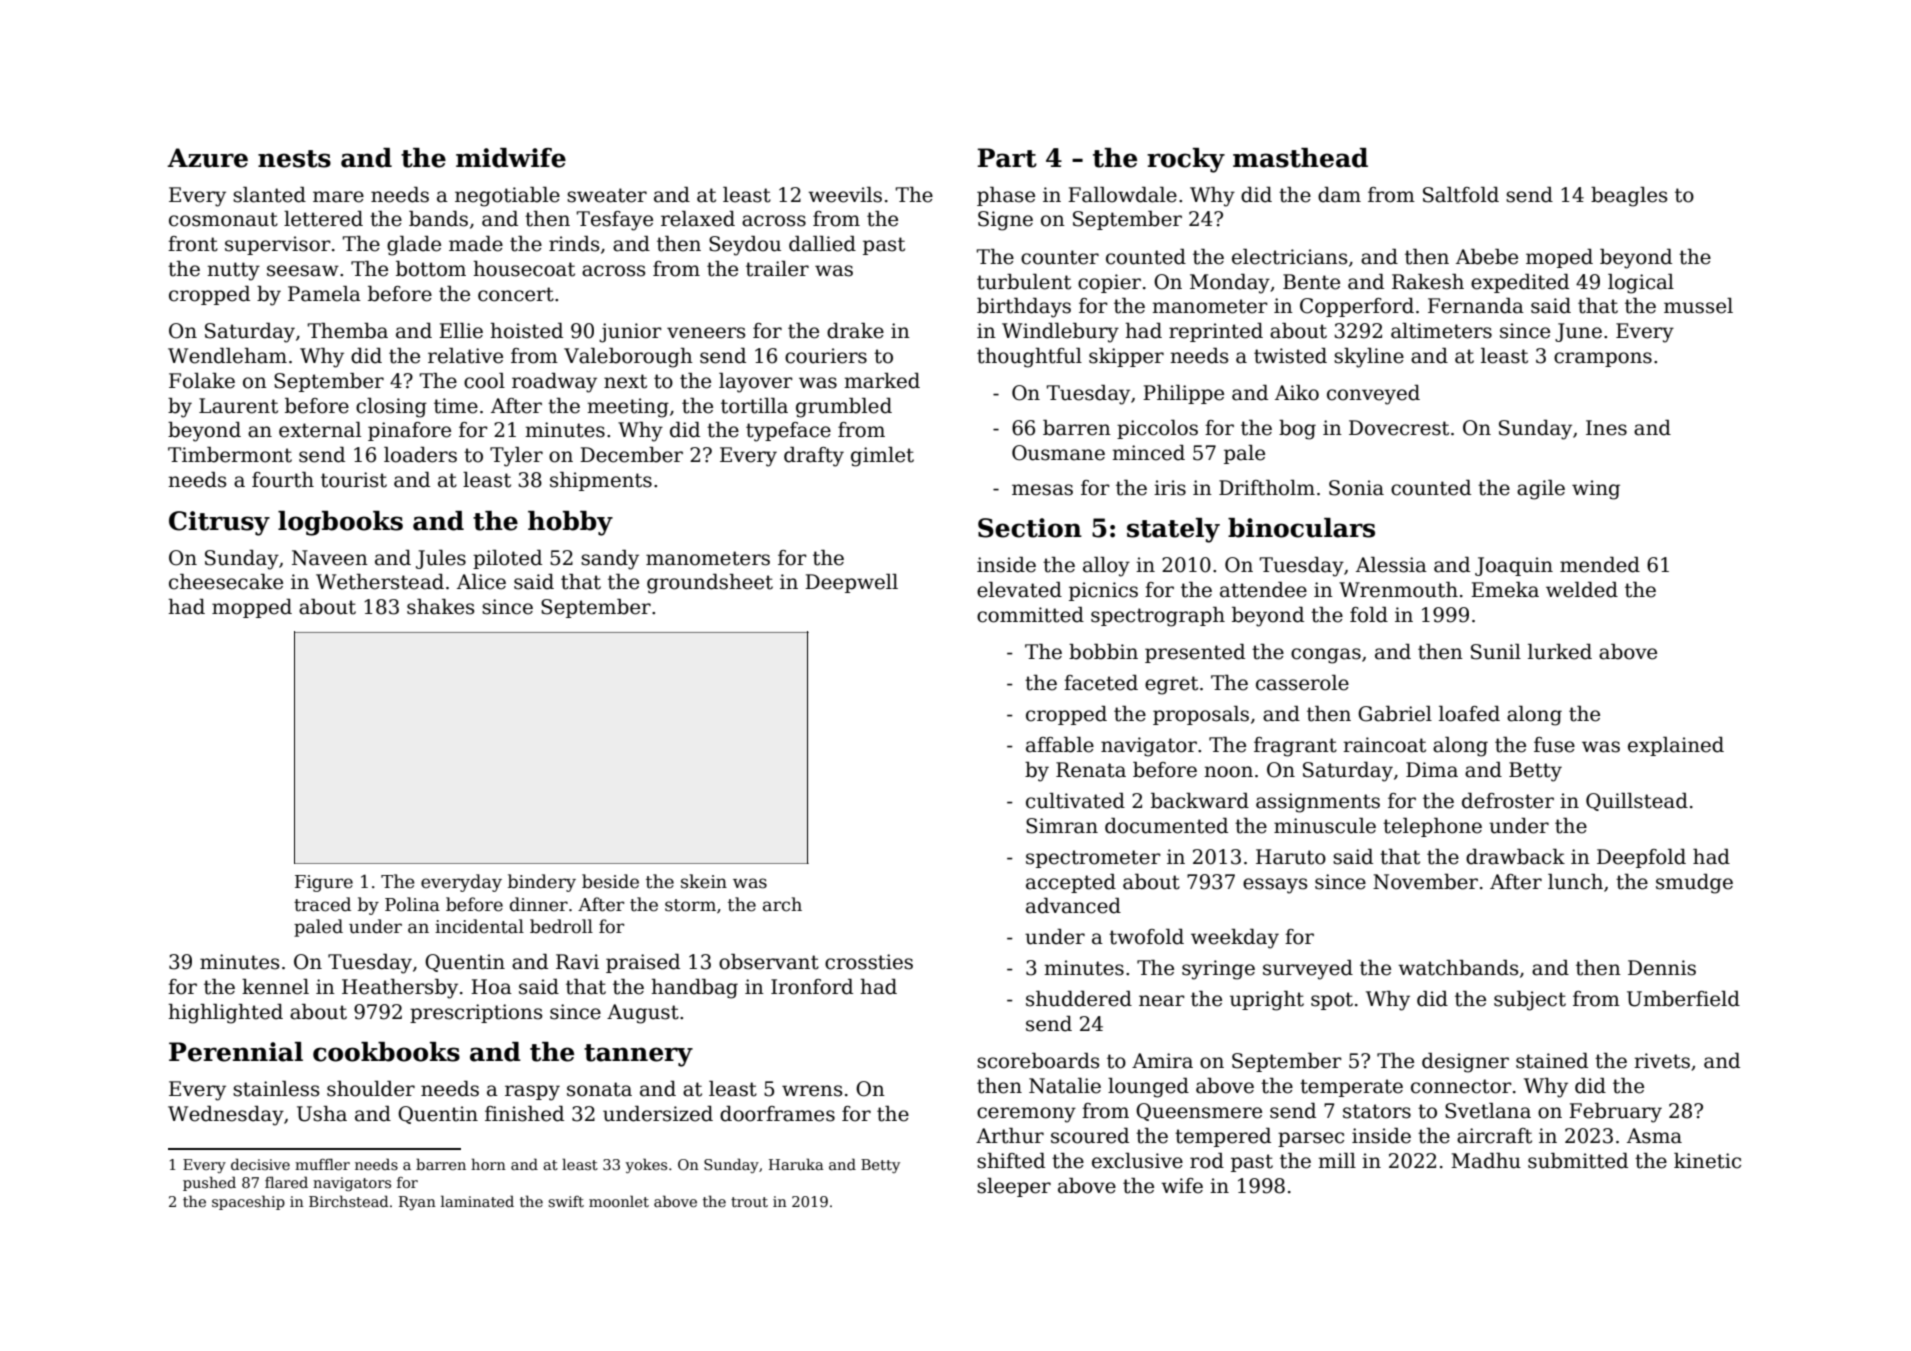 Image resolution: width=1911 pixels, height=1351 pixels. What do you see at coordinates (354, 480) in the page?
I see `tourist` at bounding box center [354, 480].
